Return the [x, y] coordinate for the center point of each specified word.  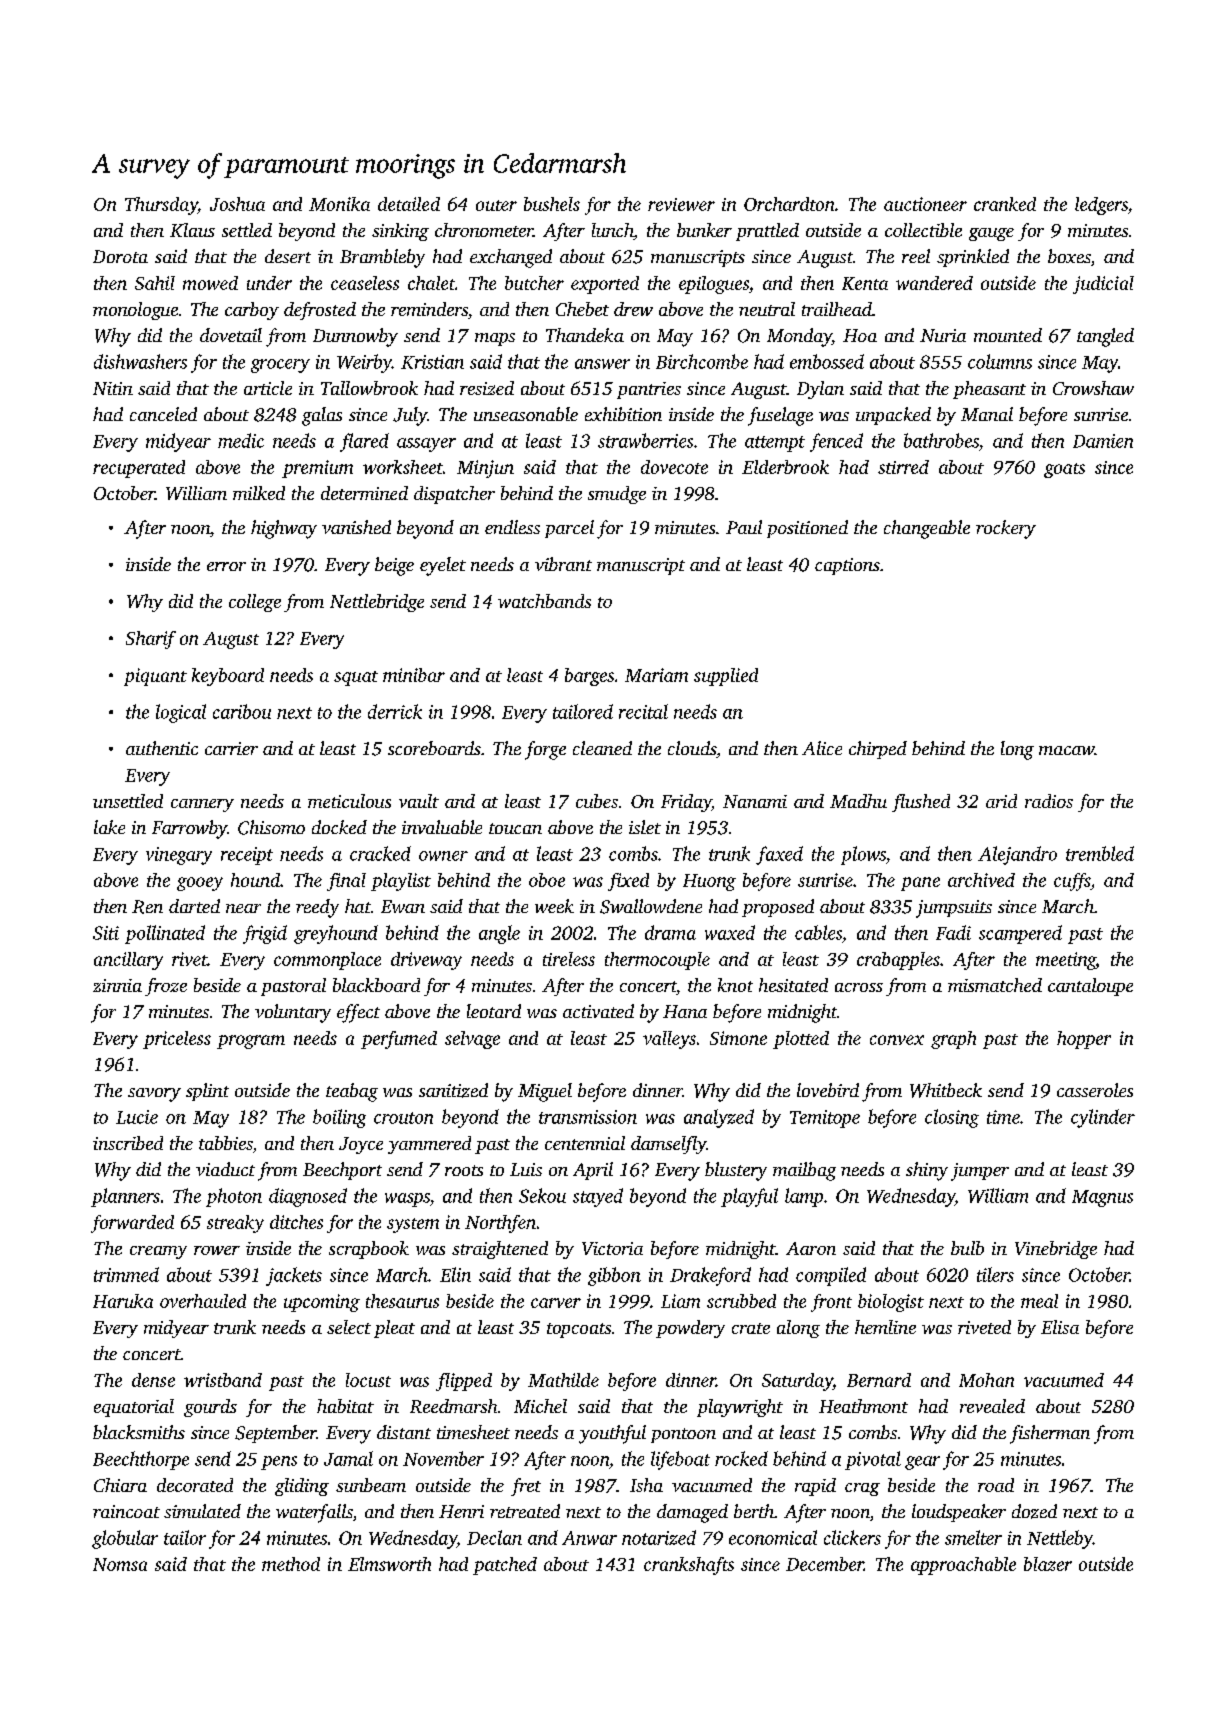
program [251, 1042]
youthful [612, 1434]
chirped [878, 750]
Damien [1103, 441]
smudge [617, 495]
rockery [1006, 529]
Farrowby [189, 829]
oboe [547, 880]
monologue [135, 311]
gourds [210, 1408]
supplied [726, 677]
